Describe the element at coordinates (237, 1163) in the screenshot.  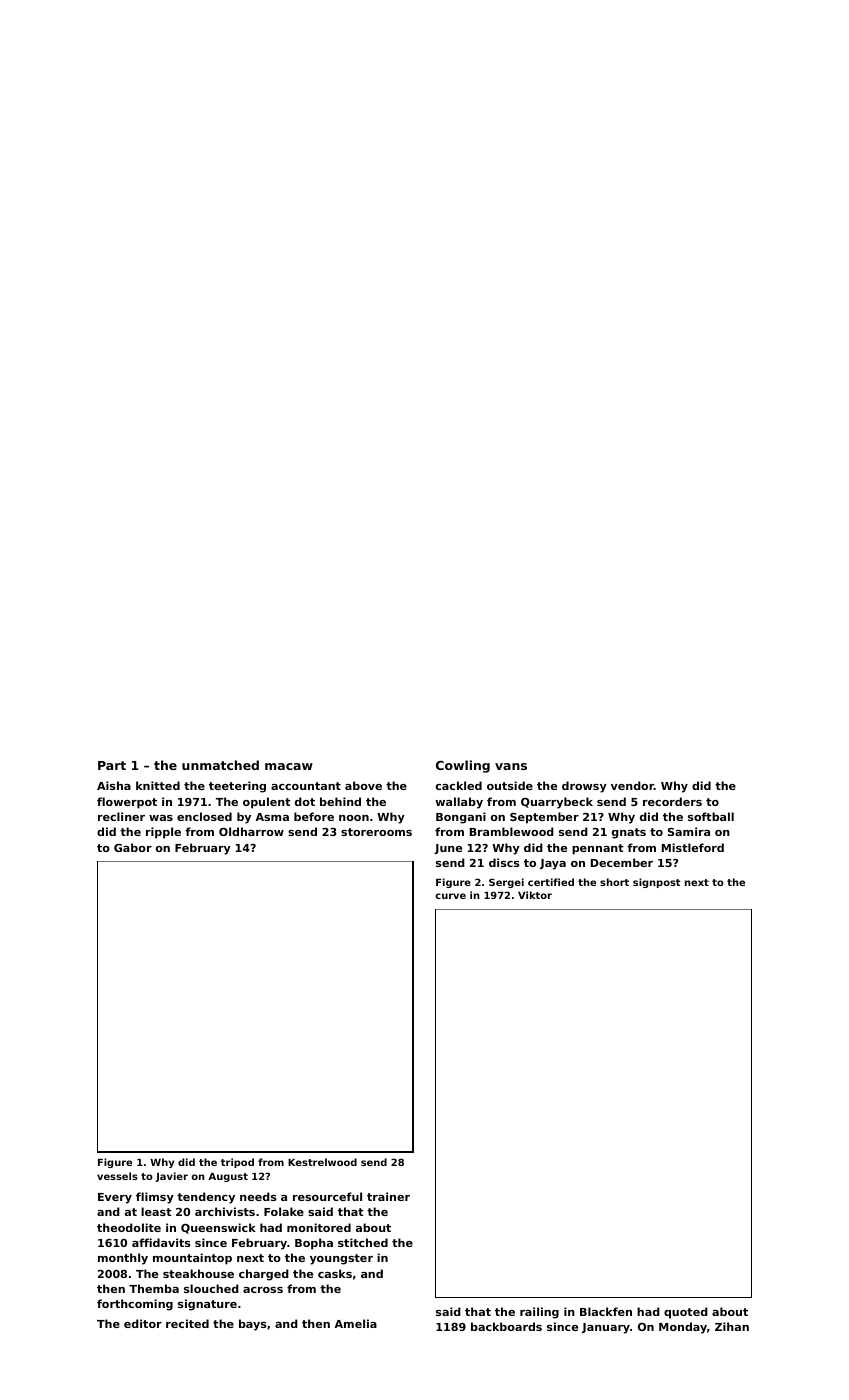
I see `tripod` at that location.
